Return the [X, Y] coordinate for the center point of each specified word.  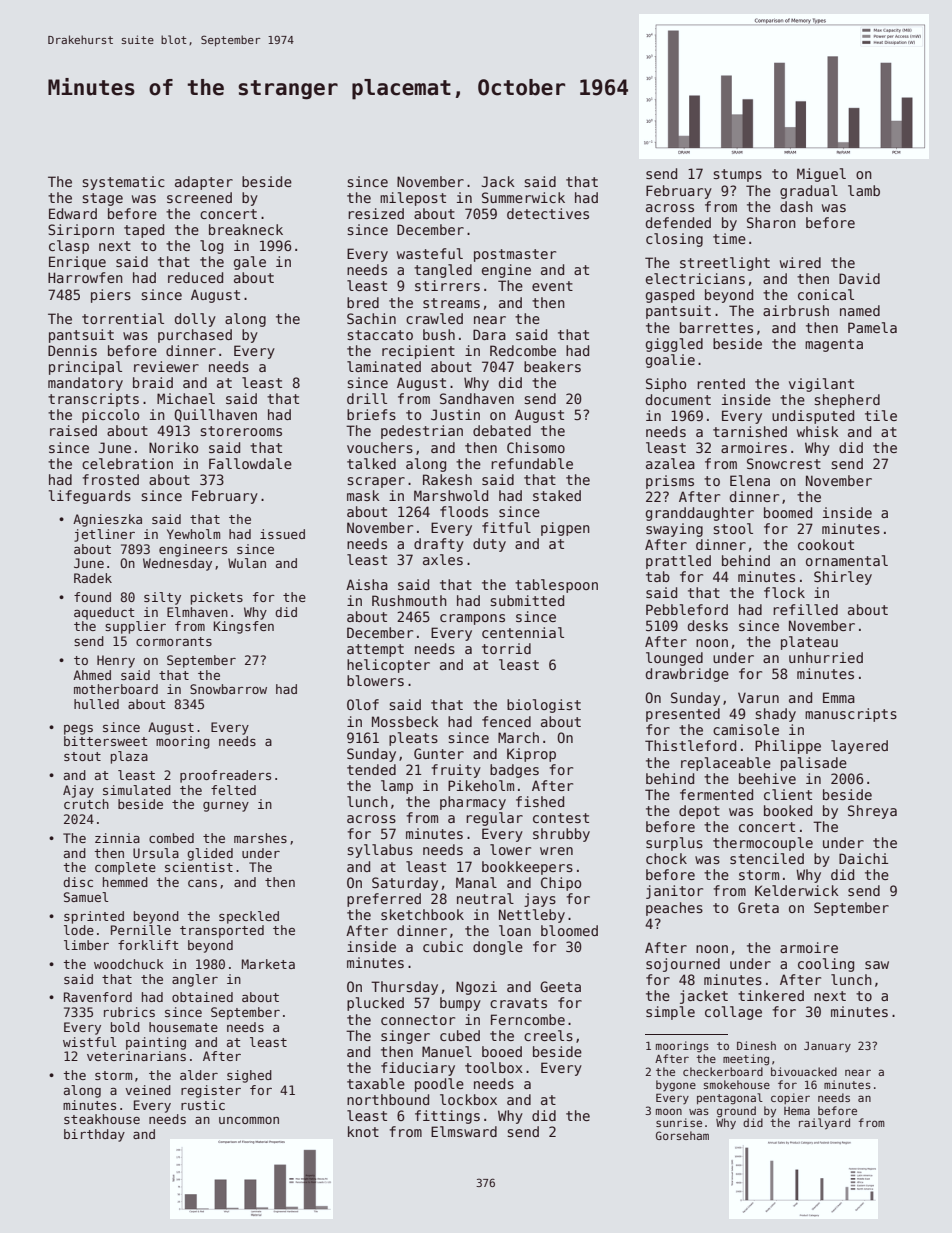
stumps [737, 175]
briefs [371, 414]
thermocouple [763, 844]
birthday [94, 1135]
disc [78, 882]
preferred [384, 900]
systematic [123, 183]
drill [367, 398]
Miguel [821, 175]
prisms [670, 482]
